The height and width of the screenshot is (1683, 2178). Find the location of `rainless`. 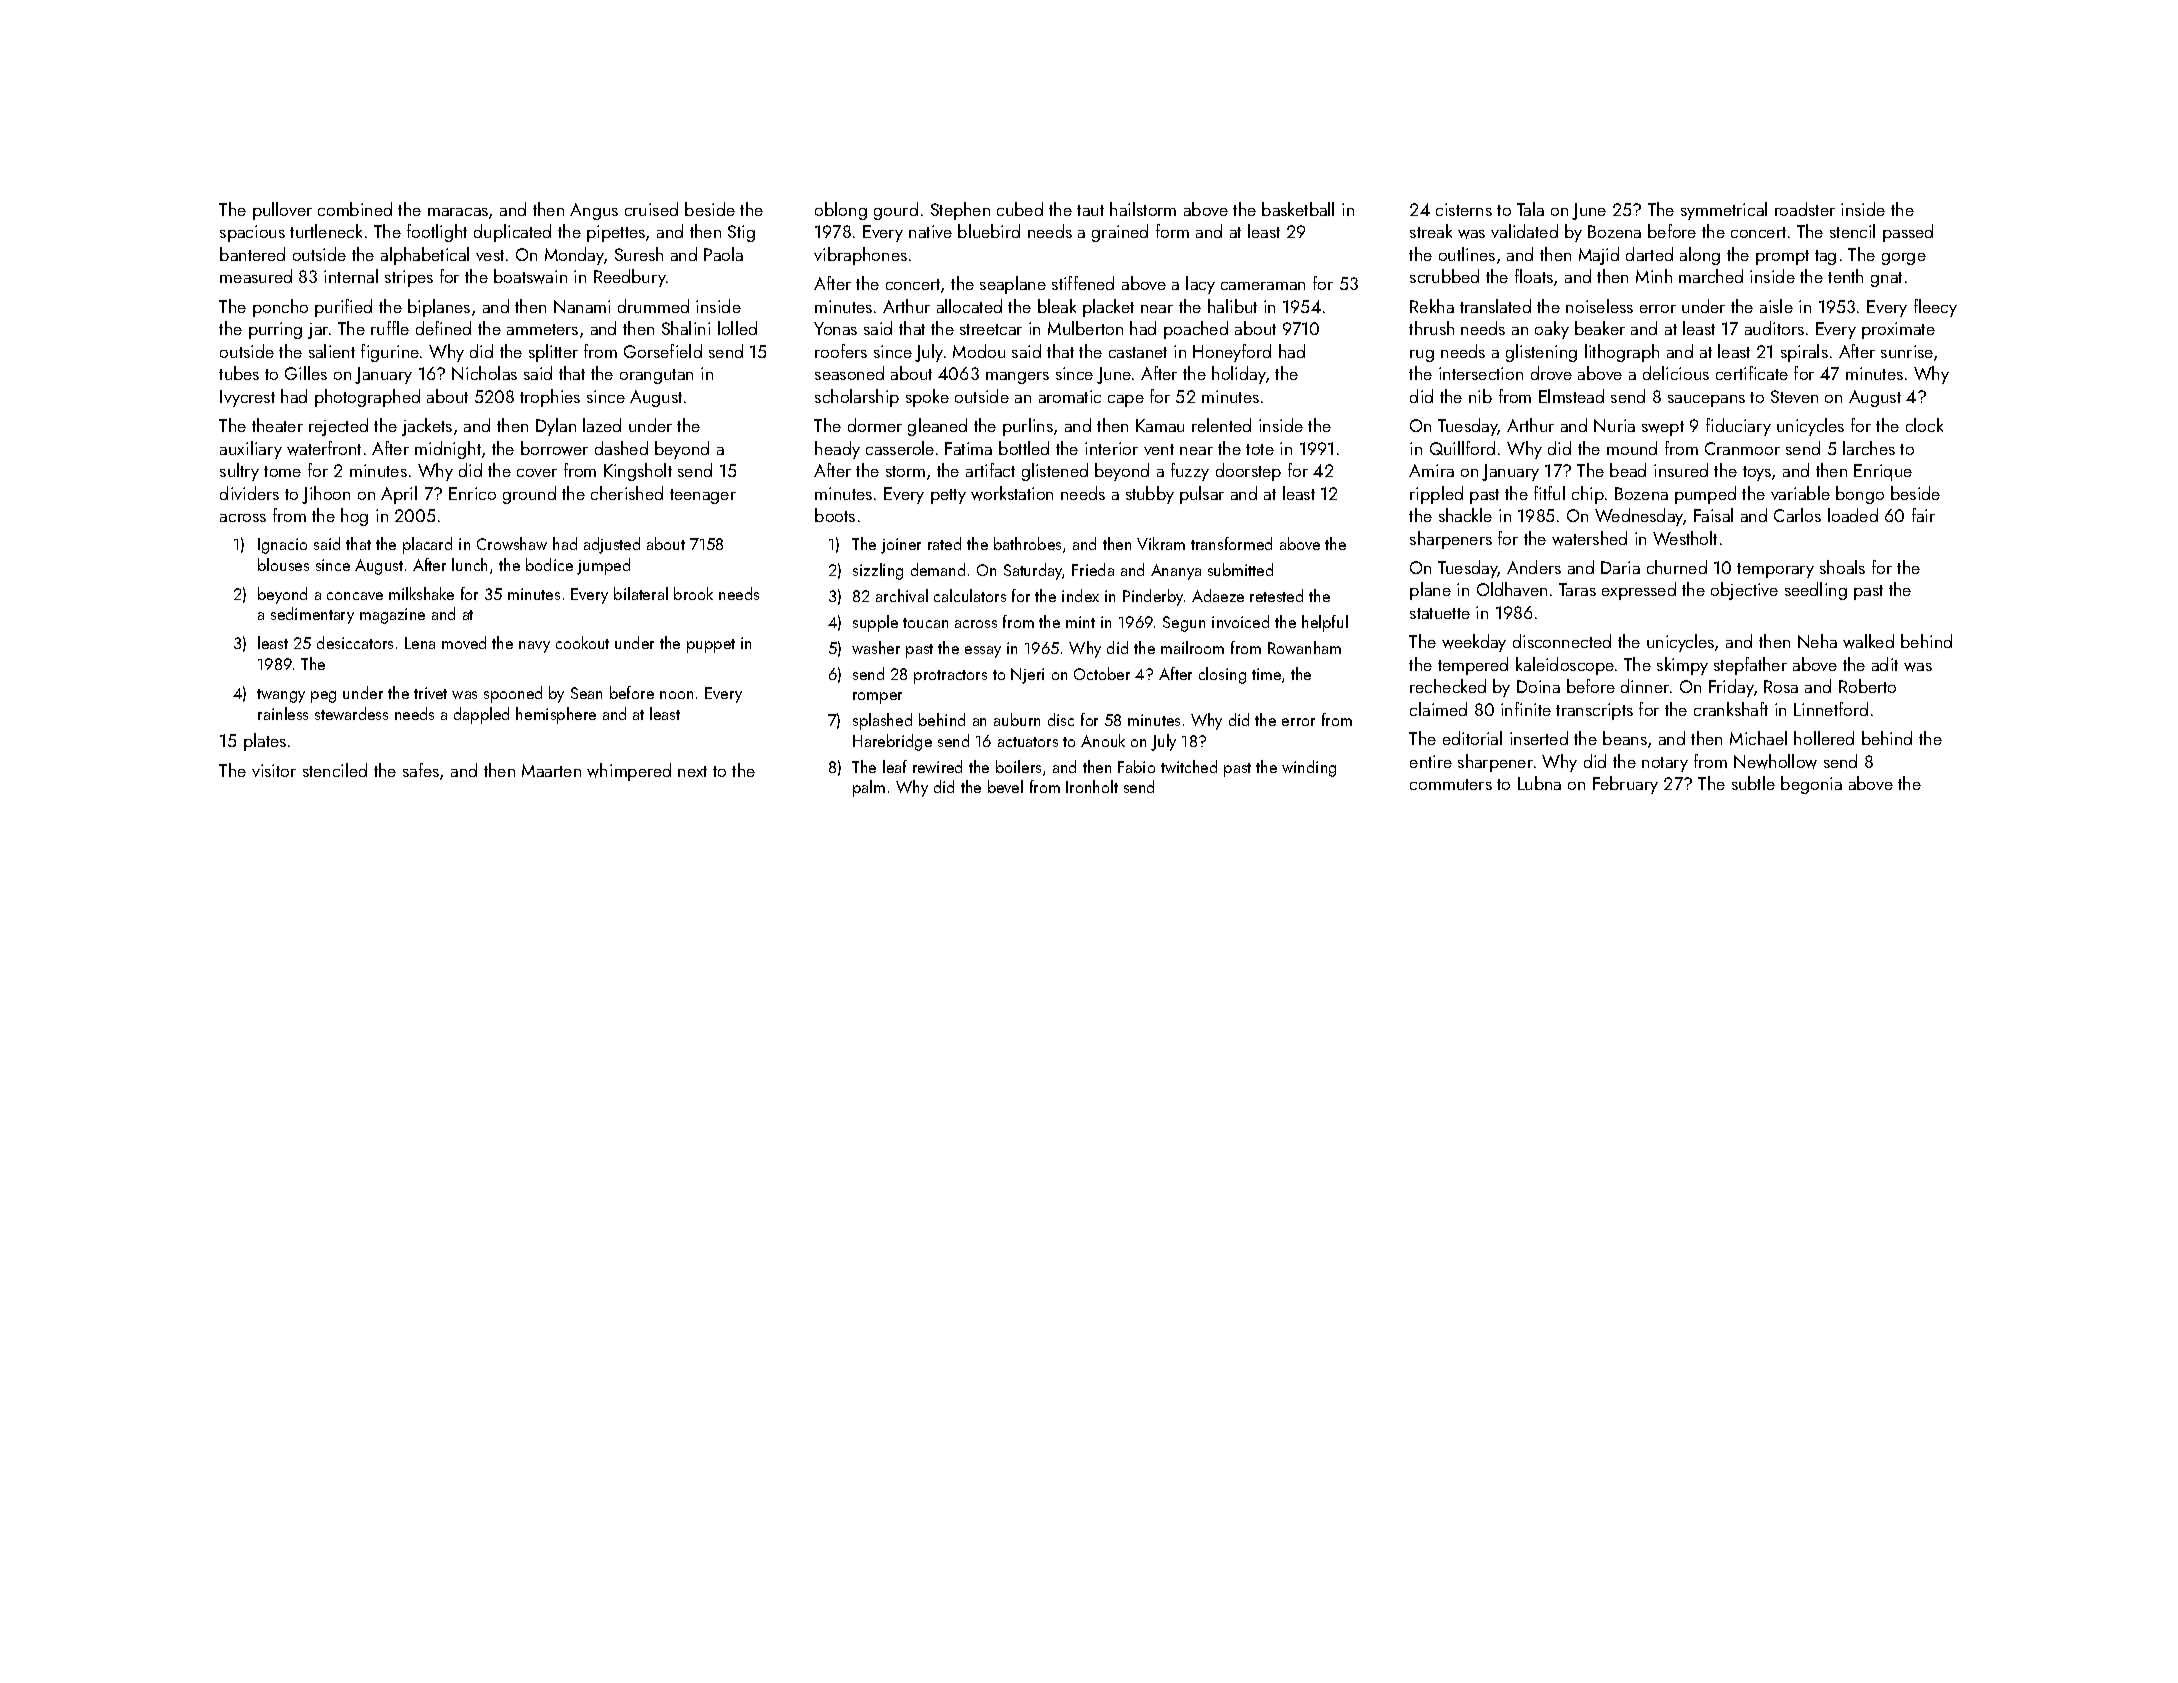

rainless is located at coordinates (283, 713).
